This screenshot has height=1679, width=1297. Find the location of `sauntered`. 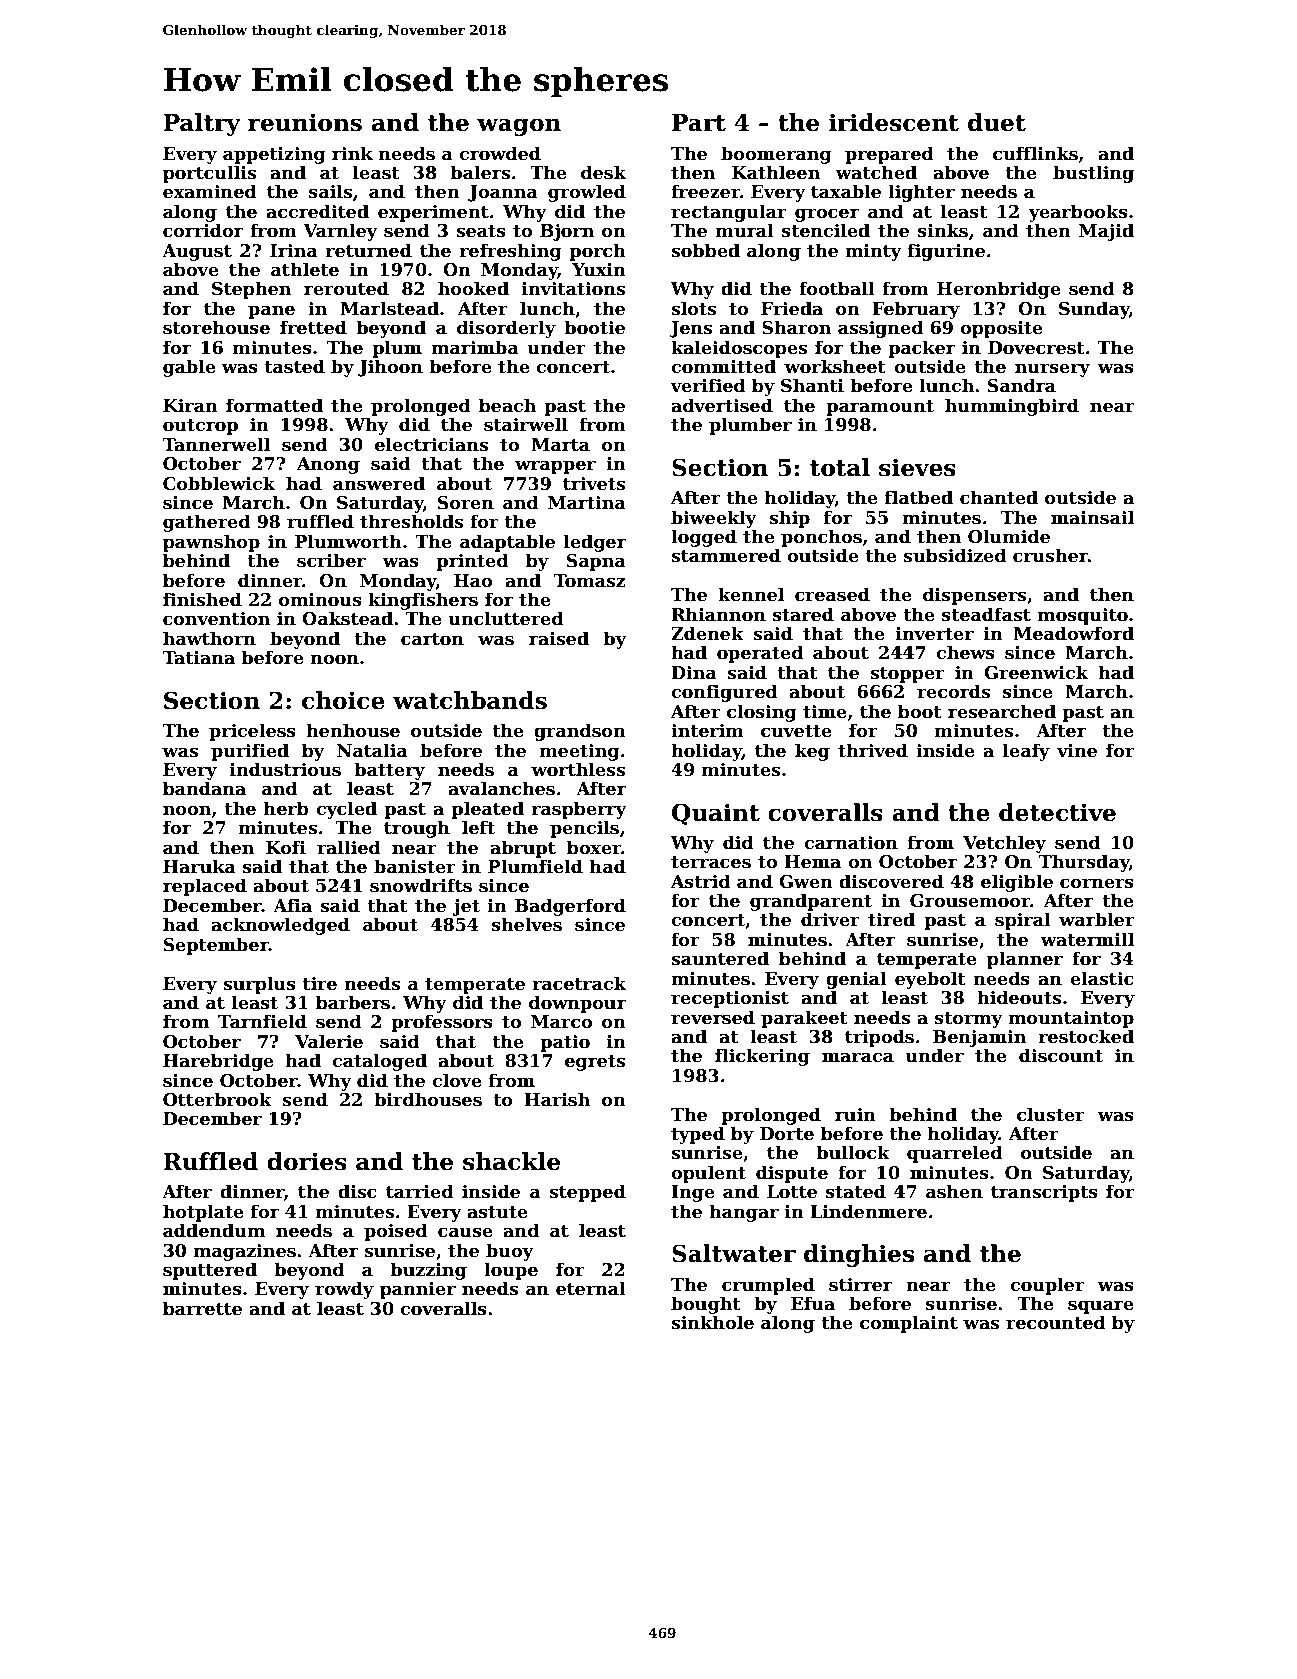

sauntered is located at coordinates (720, 958).
